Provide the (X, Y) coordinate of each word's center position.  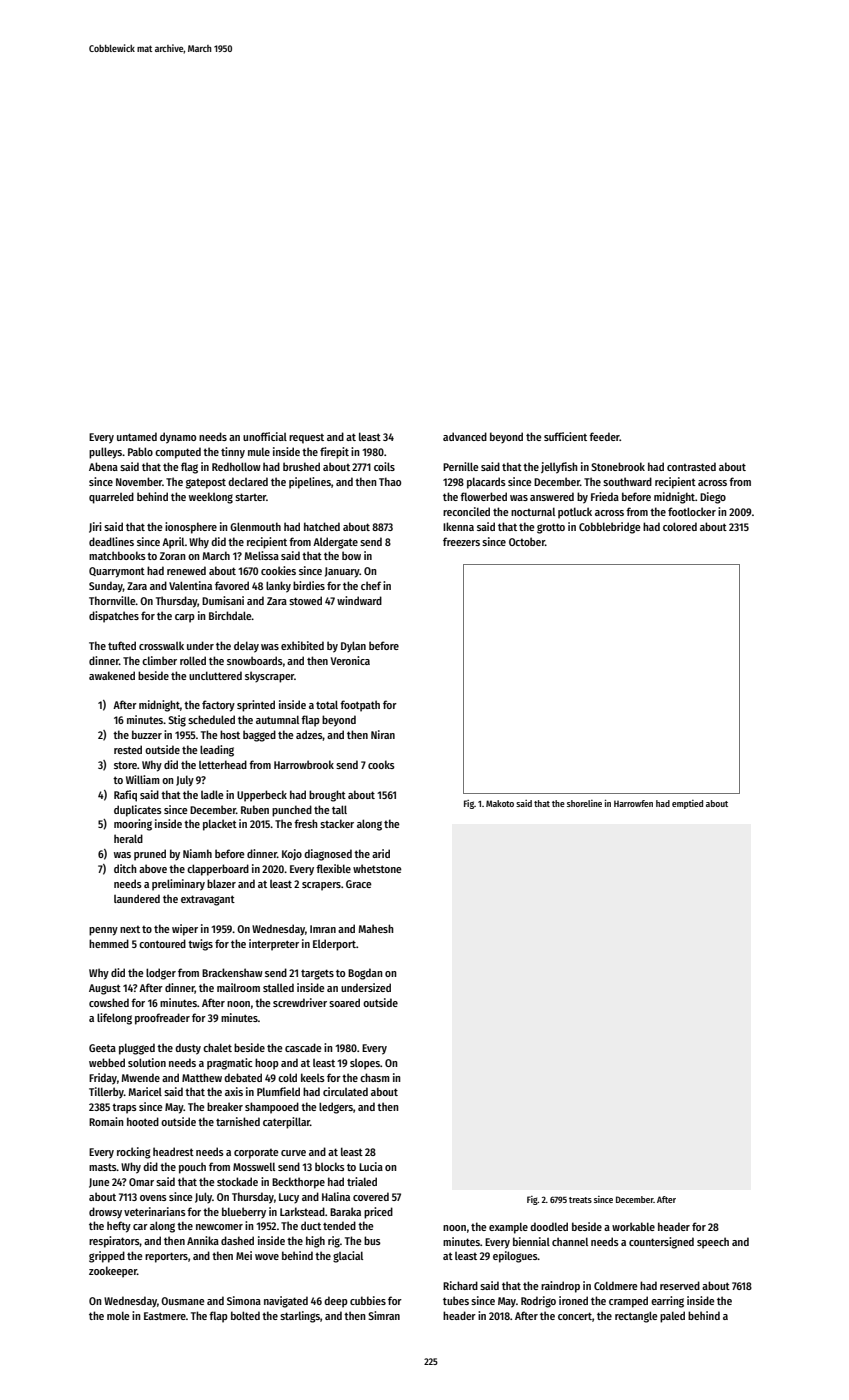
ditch (125, 868)
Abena (103, 466)
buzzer (147, 734)
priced (378, 1213)
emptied (687, 804)
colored (680, 526)
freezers (461, 541)
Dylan (353, 647)
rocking (134, 1153)
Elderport (334, 945)
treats (580, 1200)
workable (633, 1226)
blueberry (244, 1213)
